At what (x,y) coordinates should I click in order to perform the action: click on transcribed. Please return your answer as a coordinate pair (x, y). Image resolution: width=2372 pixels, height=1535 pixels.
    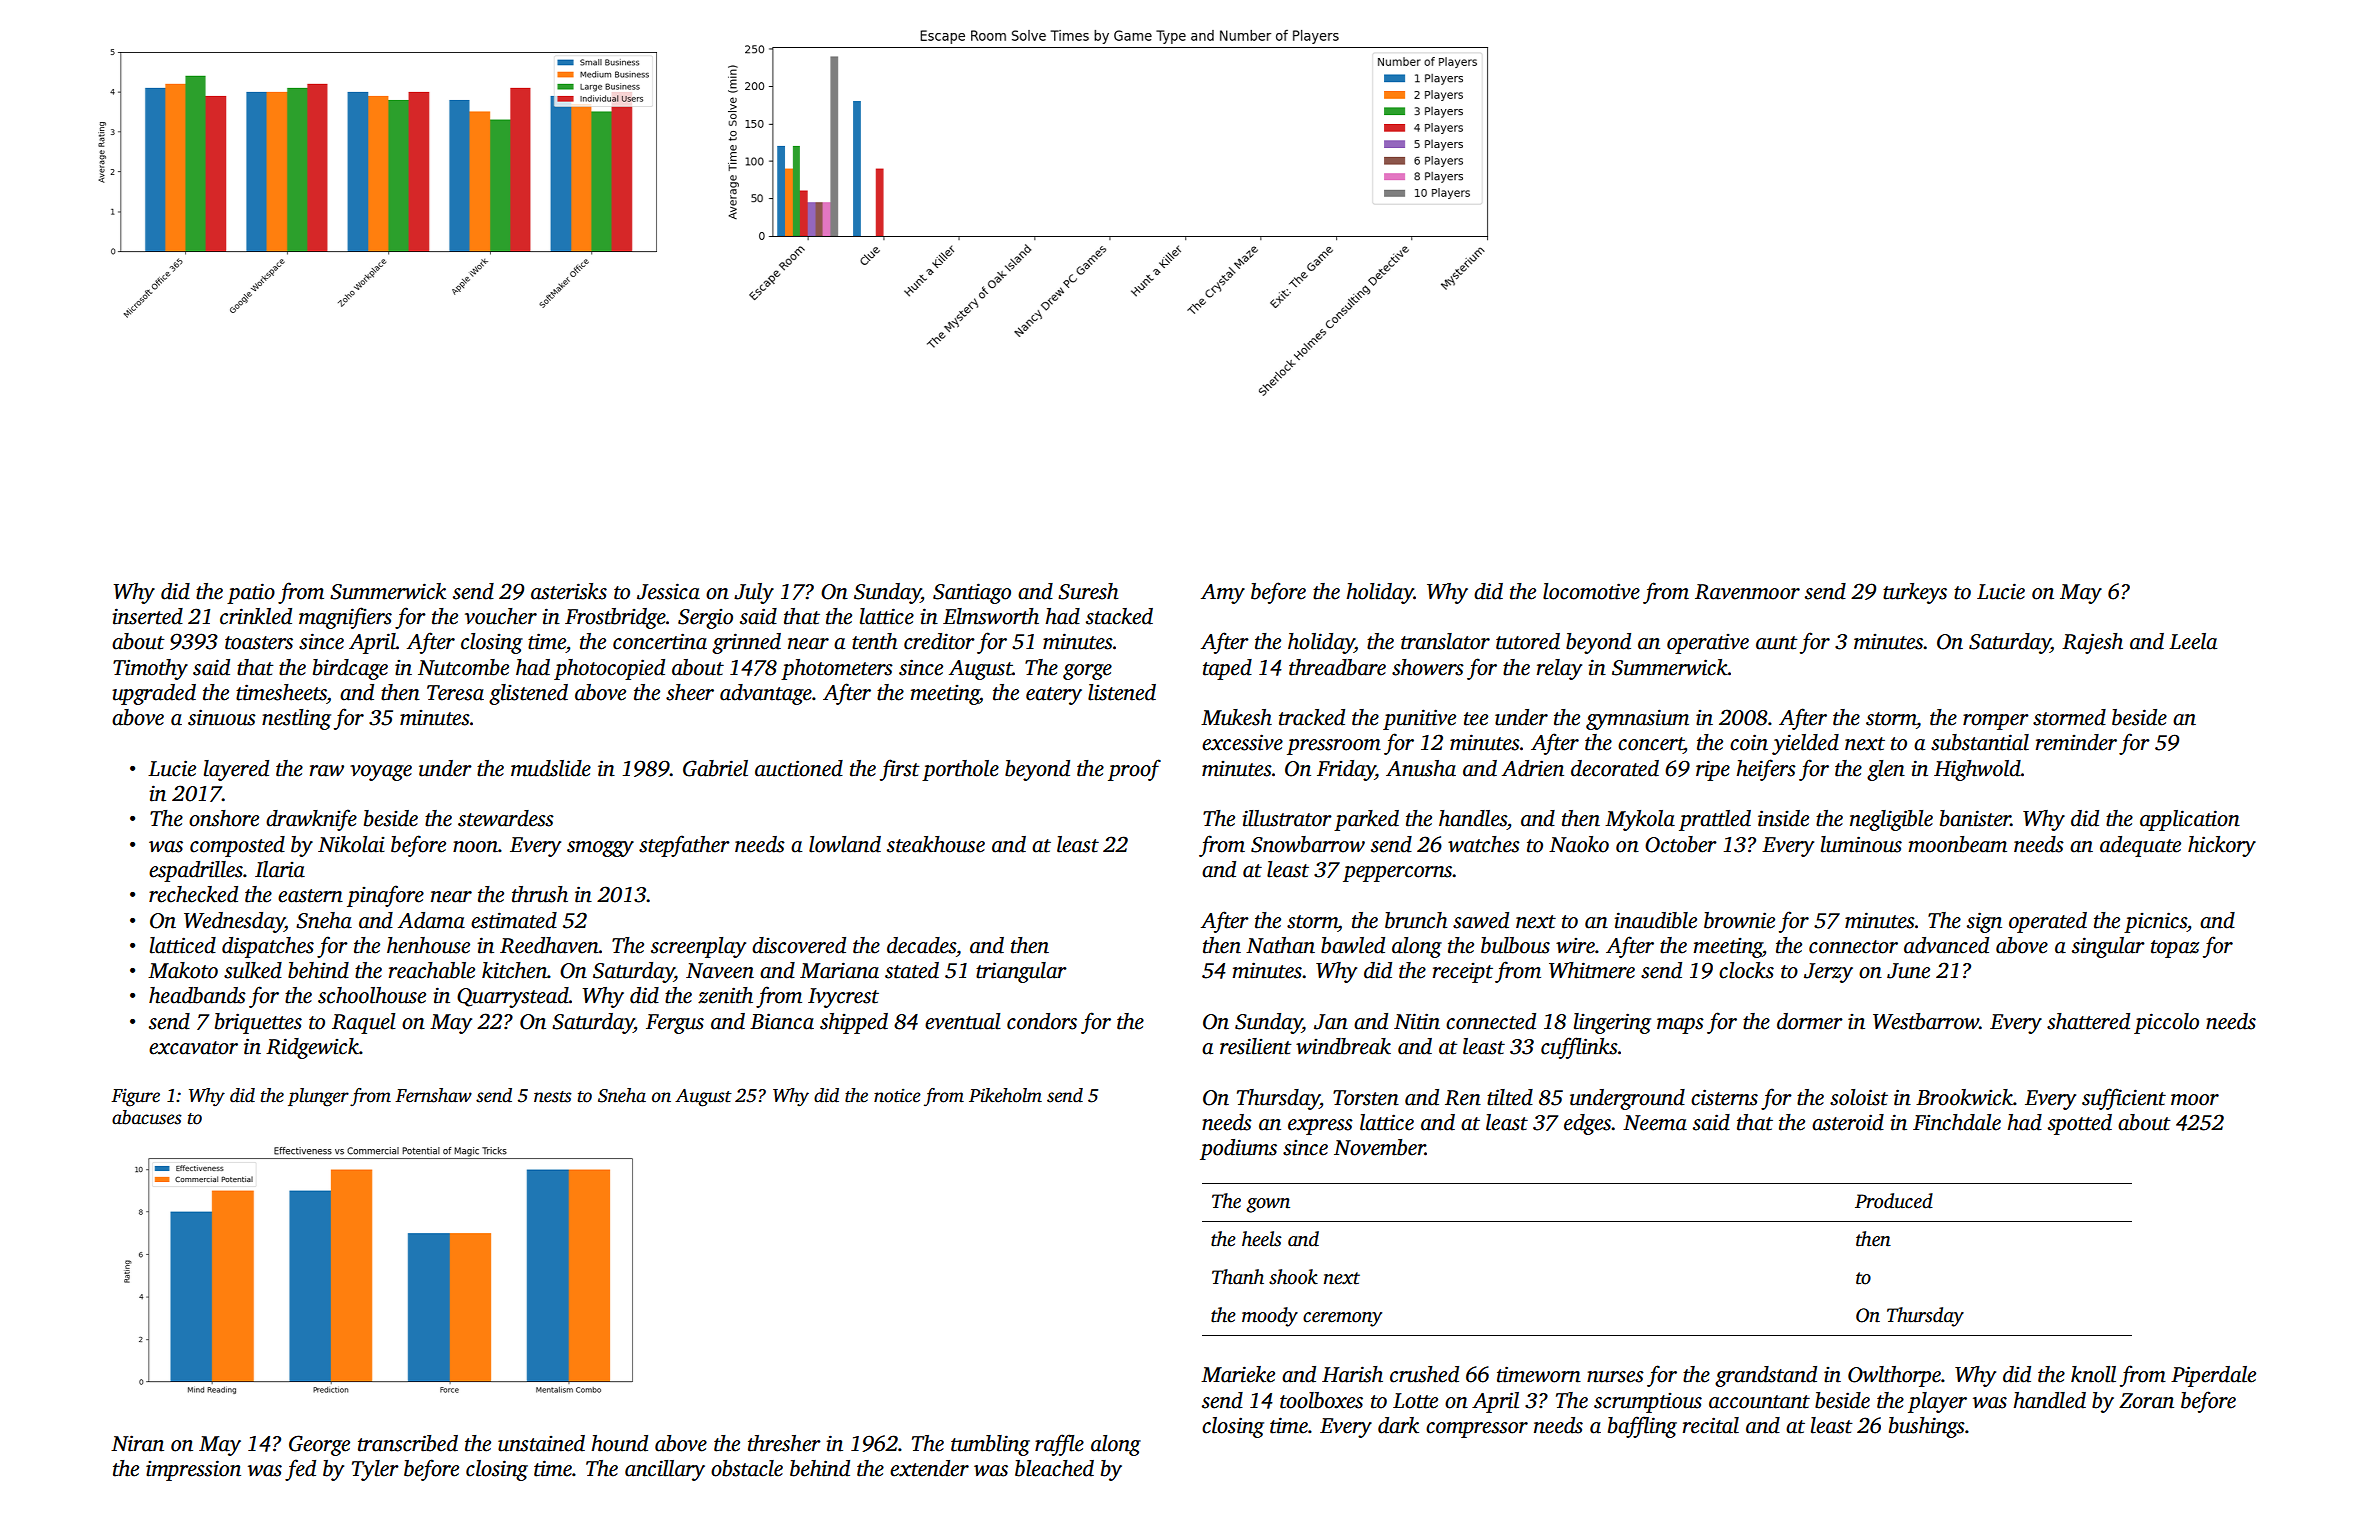
    Looking at the image, I should click on (408, 1443).
